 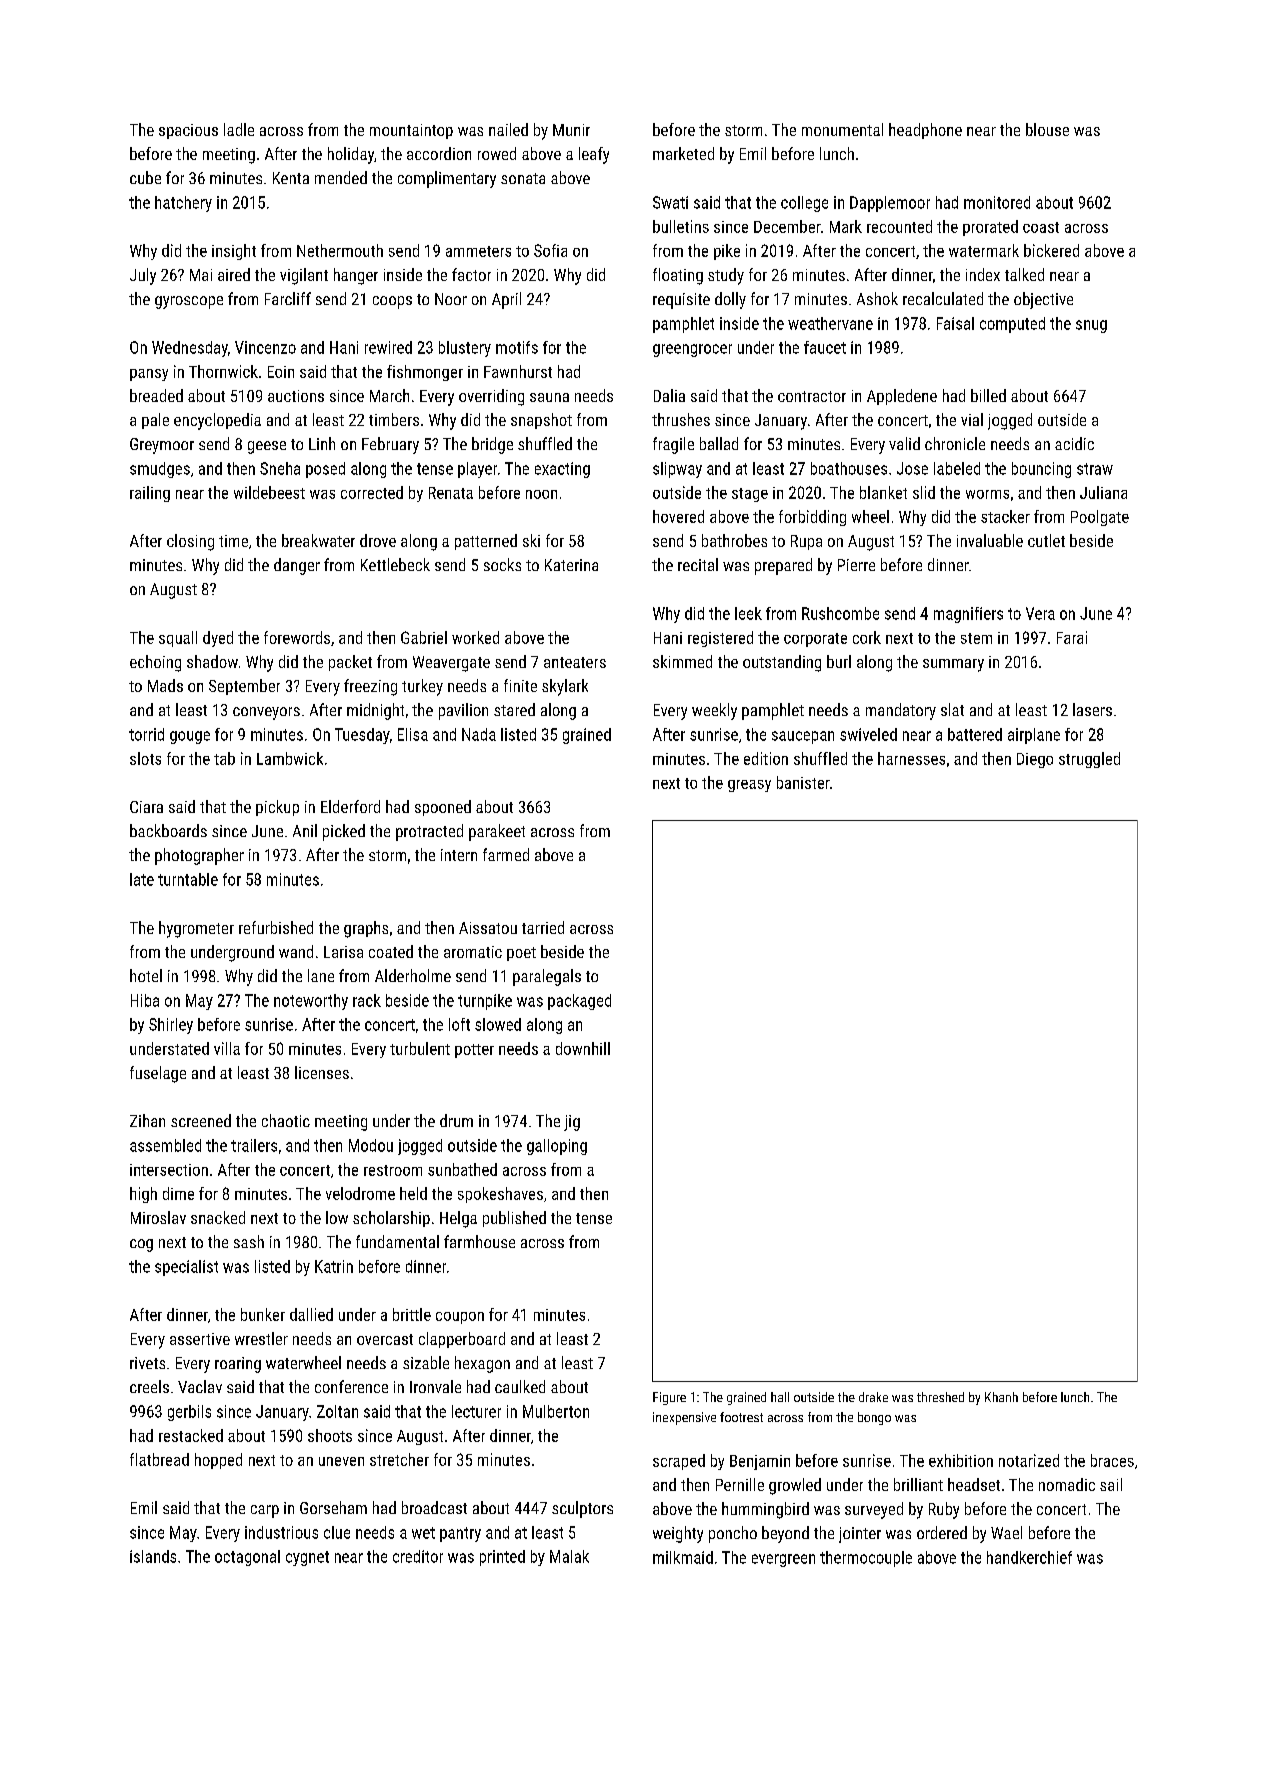 I want to click on Diego, so click(x=1035, y=760).
